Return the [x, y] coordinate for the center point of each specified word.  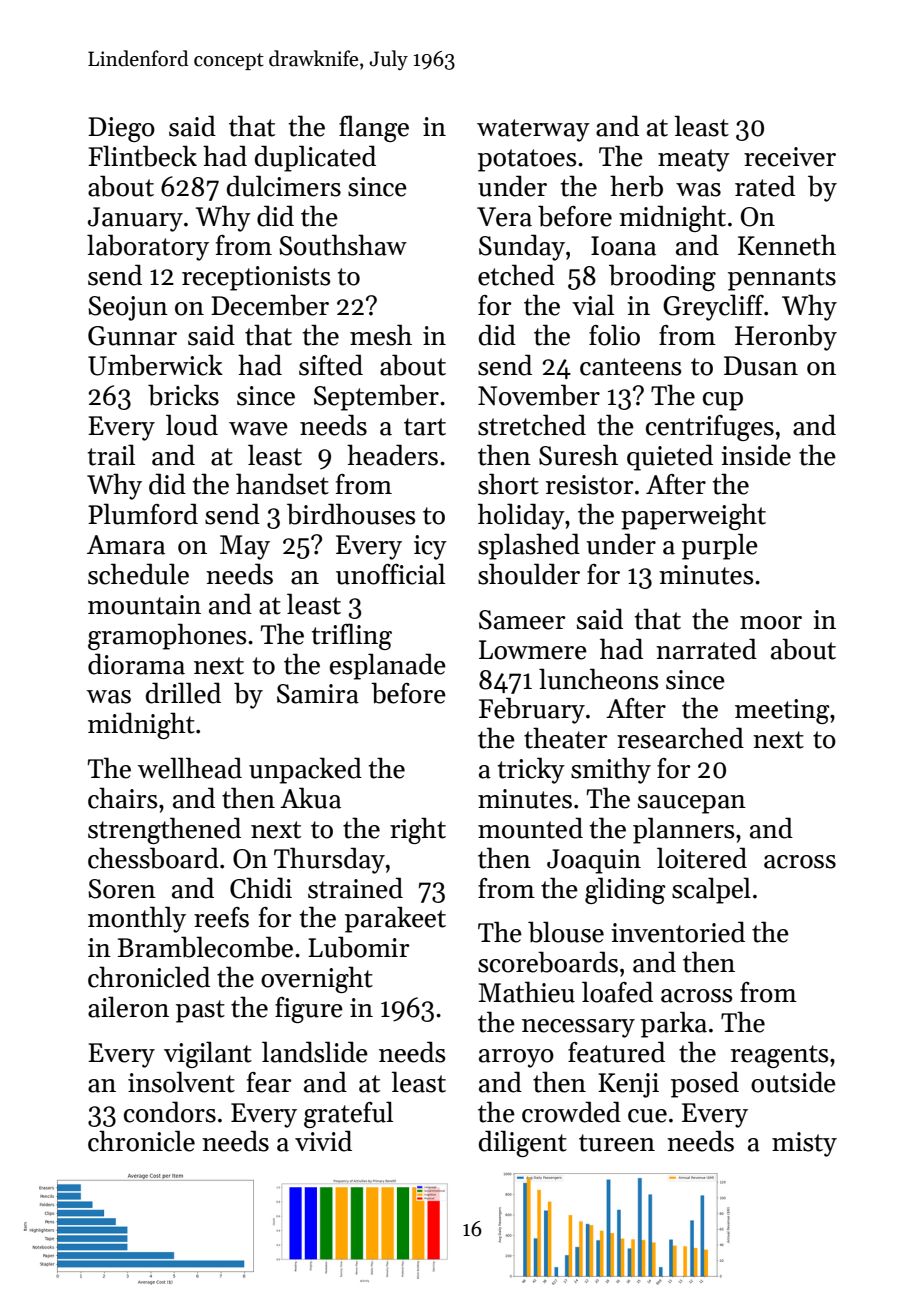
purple [720, 546]
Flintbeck [142, 156]
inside [756, 455]
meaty [694, 160]
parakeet [395, 919]
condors [170, 1112]
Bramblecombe [205, 947]
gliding [625, 890]
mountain [144, 605]
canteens [630, 367]
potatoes [527, 160]
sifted [331, 365]
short [508, 484]
